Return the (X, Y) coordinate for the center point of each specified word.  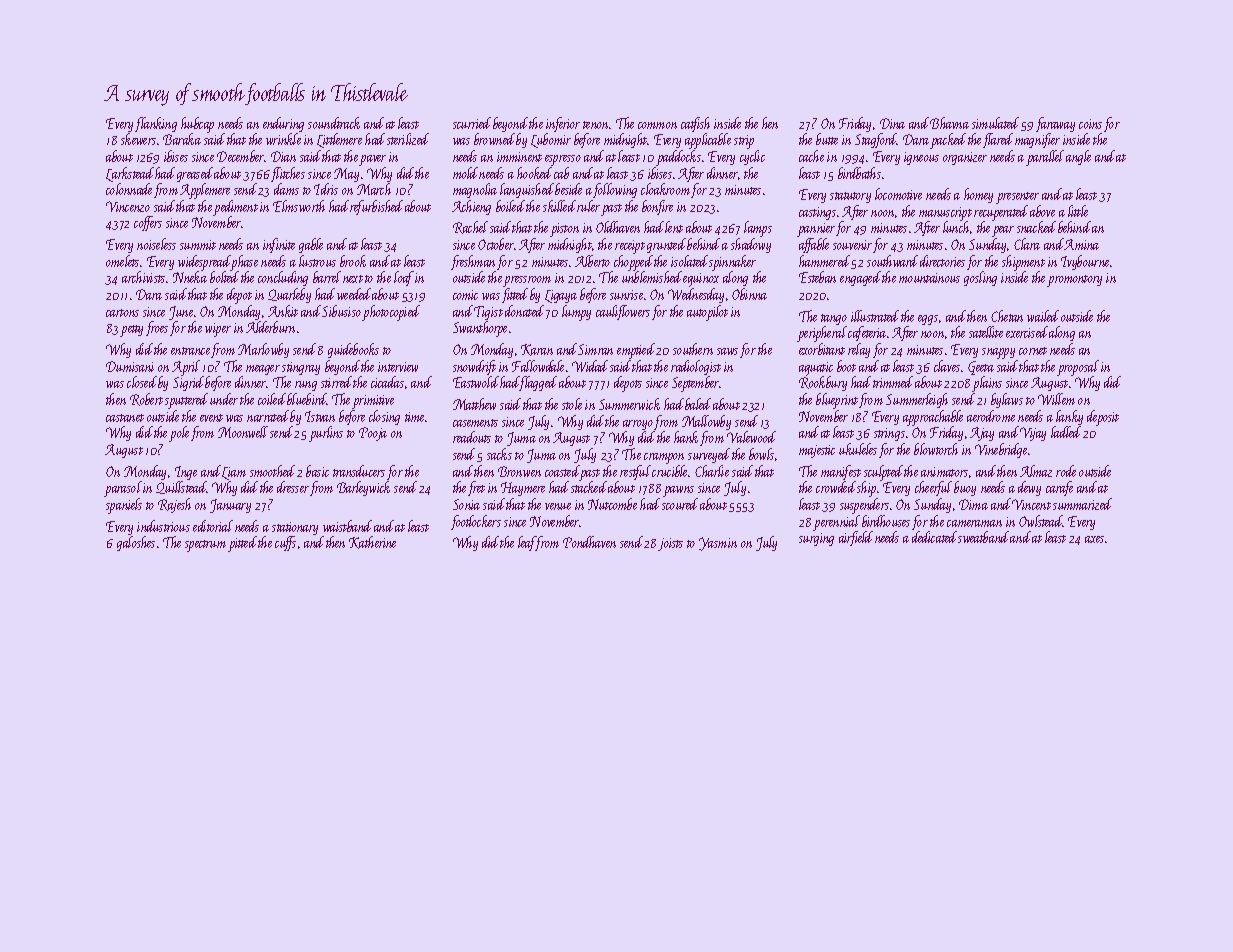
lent (674, 227)
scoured (680, 504)
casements (475, 423)
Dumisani (130, 366)
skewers (138, 139)
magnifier (1037, 140)
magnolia (475, 190)
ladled (1066, 432)
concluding (283, 278)
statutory (850, 197)
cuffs (285, 543)
